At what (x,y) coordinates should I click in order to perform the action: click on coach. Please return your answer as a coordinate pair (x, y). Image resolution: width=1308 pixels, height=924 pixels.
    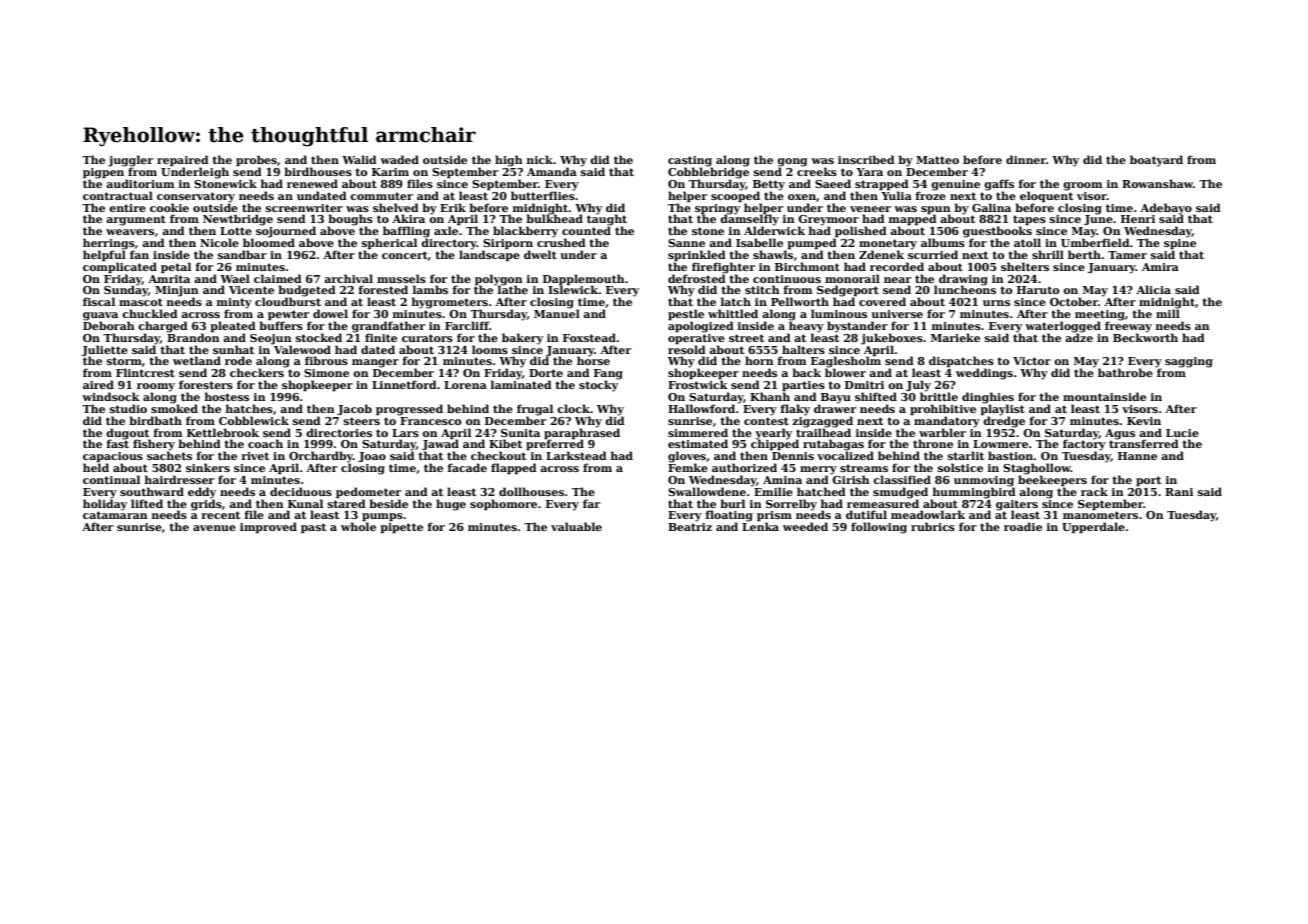
    Looking at the image, I should click on (265, 443).
